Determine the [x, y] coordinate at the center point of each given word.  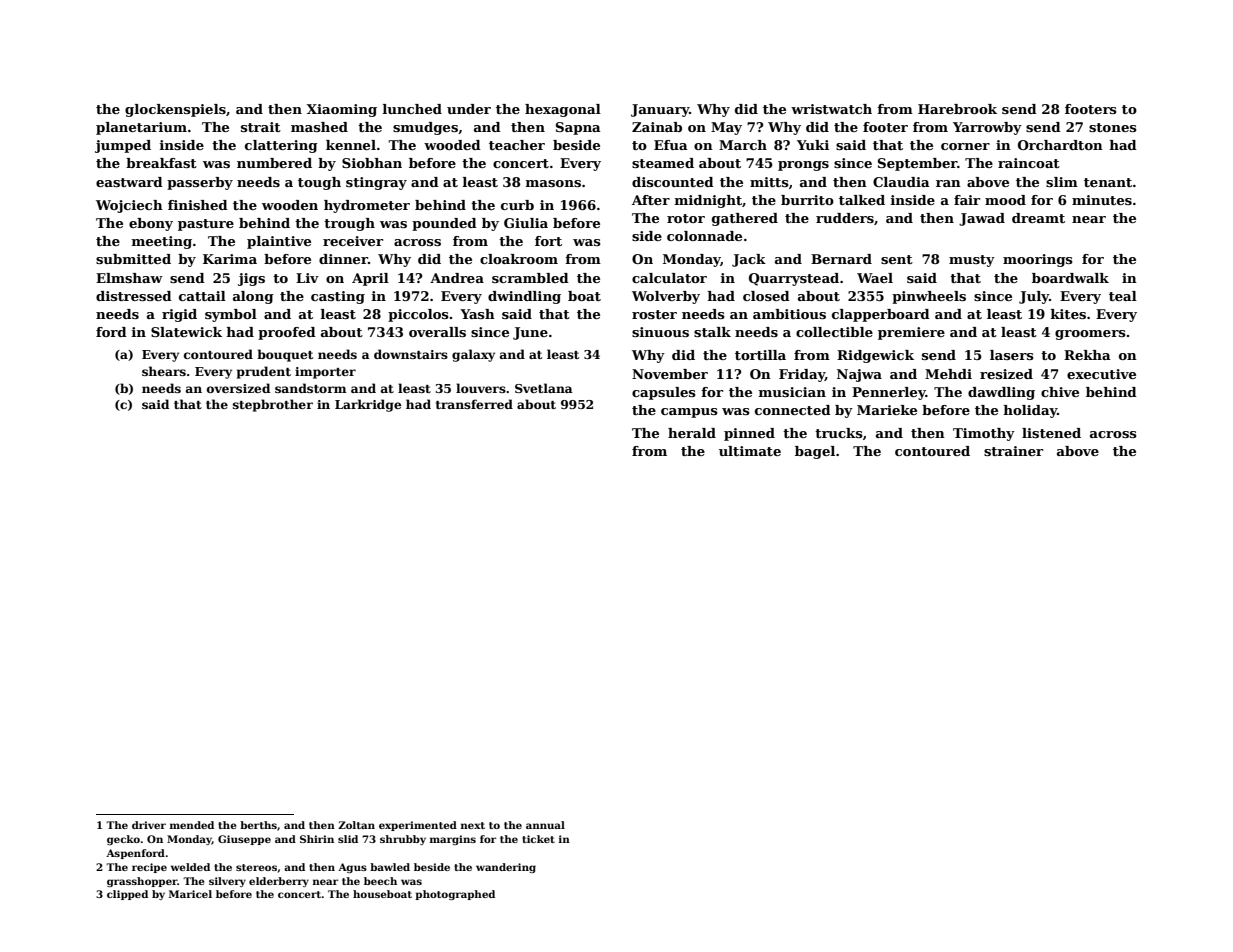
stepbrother [273, 405]
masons [553, 183]
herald [692, 433]
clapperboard [881, 315]
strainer [1013, 451]
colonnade [704, 236]
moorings [1038, 260]
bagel [815, 452]
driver [149, 825]
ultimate [750, 451]
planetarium [141, 128]
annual [545, 825]
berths [258, 825]
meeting [162, 242]
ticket [538, 839]
